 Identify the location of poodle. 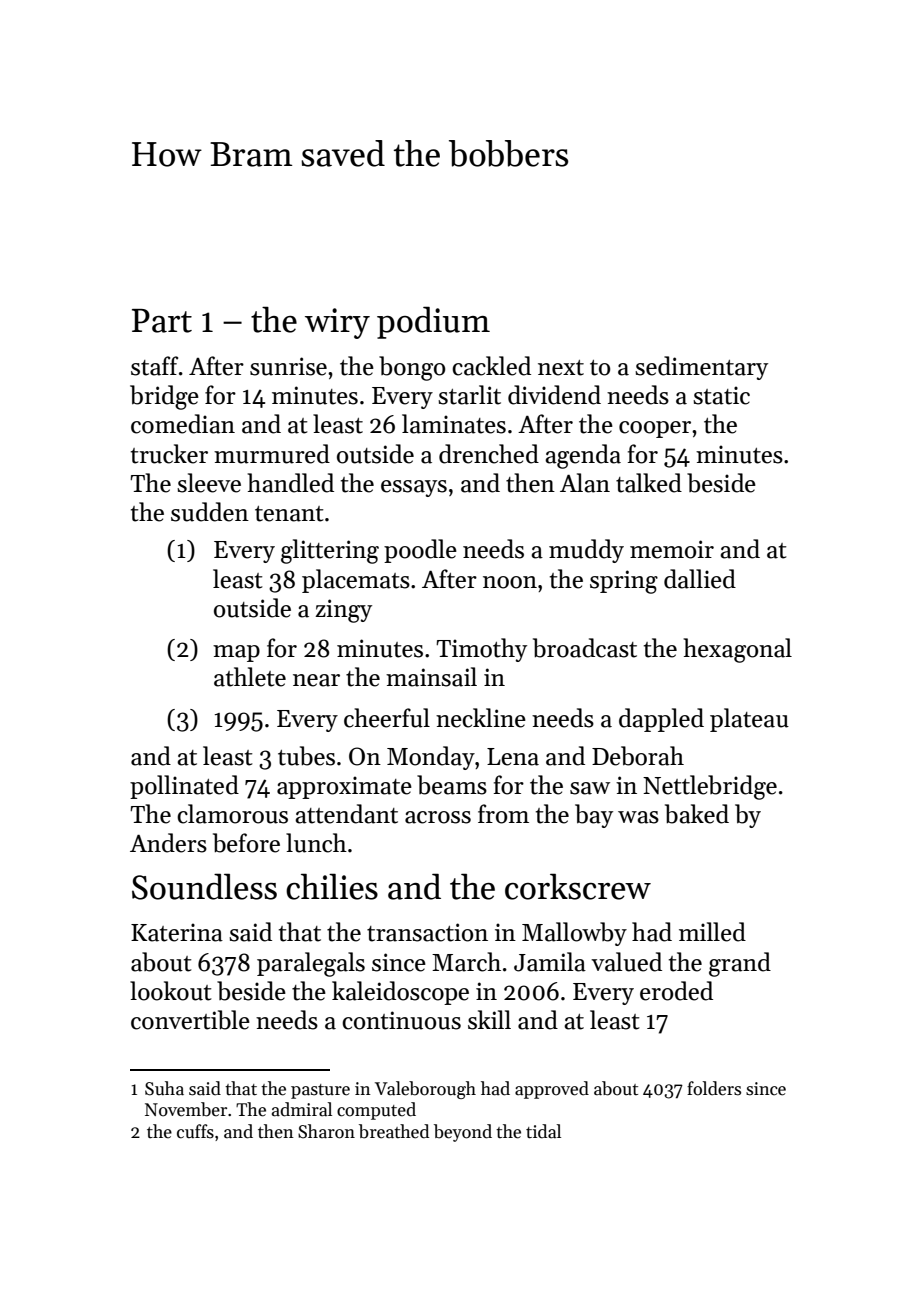
(420, 551).
